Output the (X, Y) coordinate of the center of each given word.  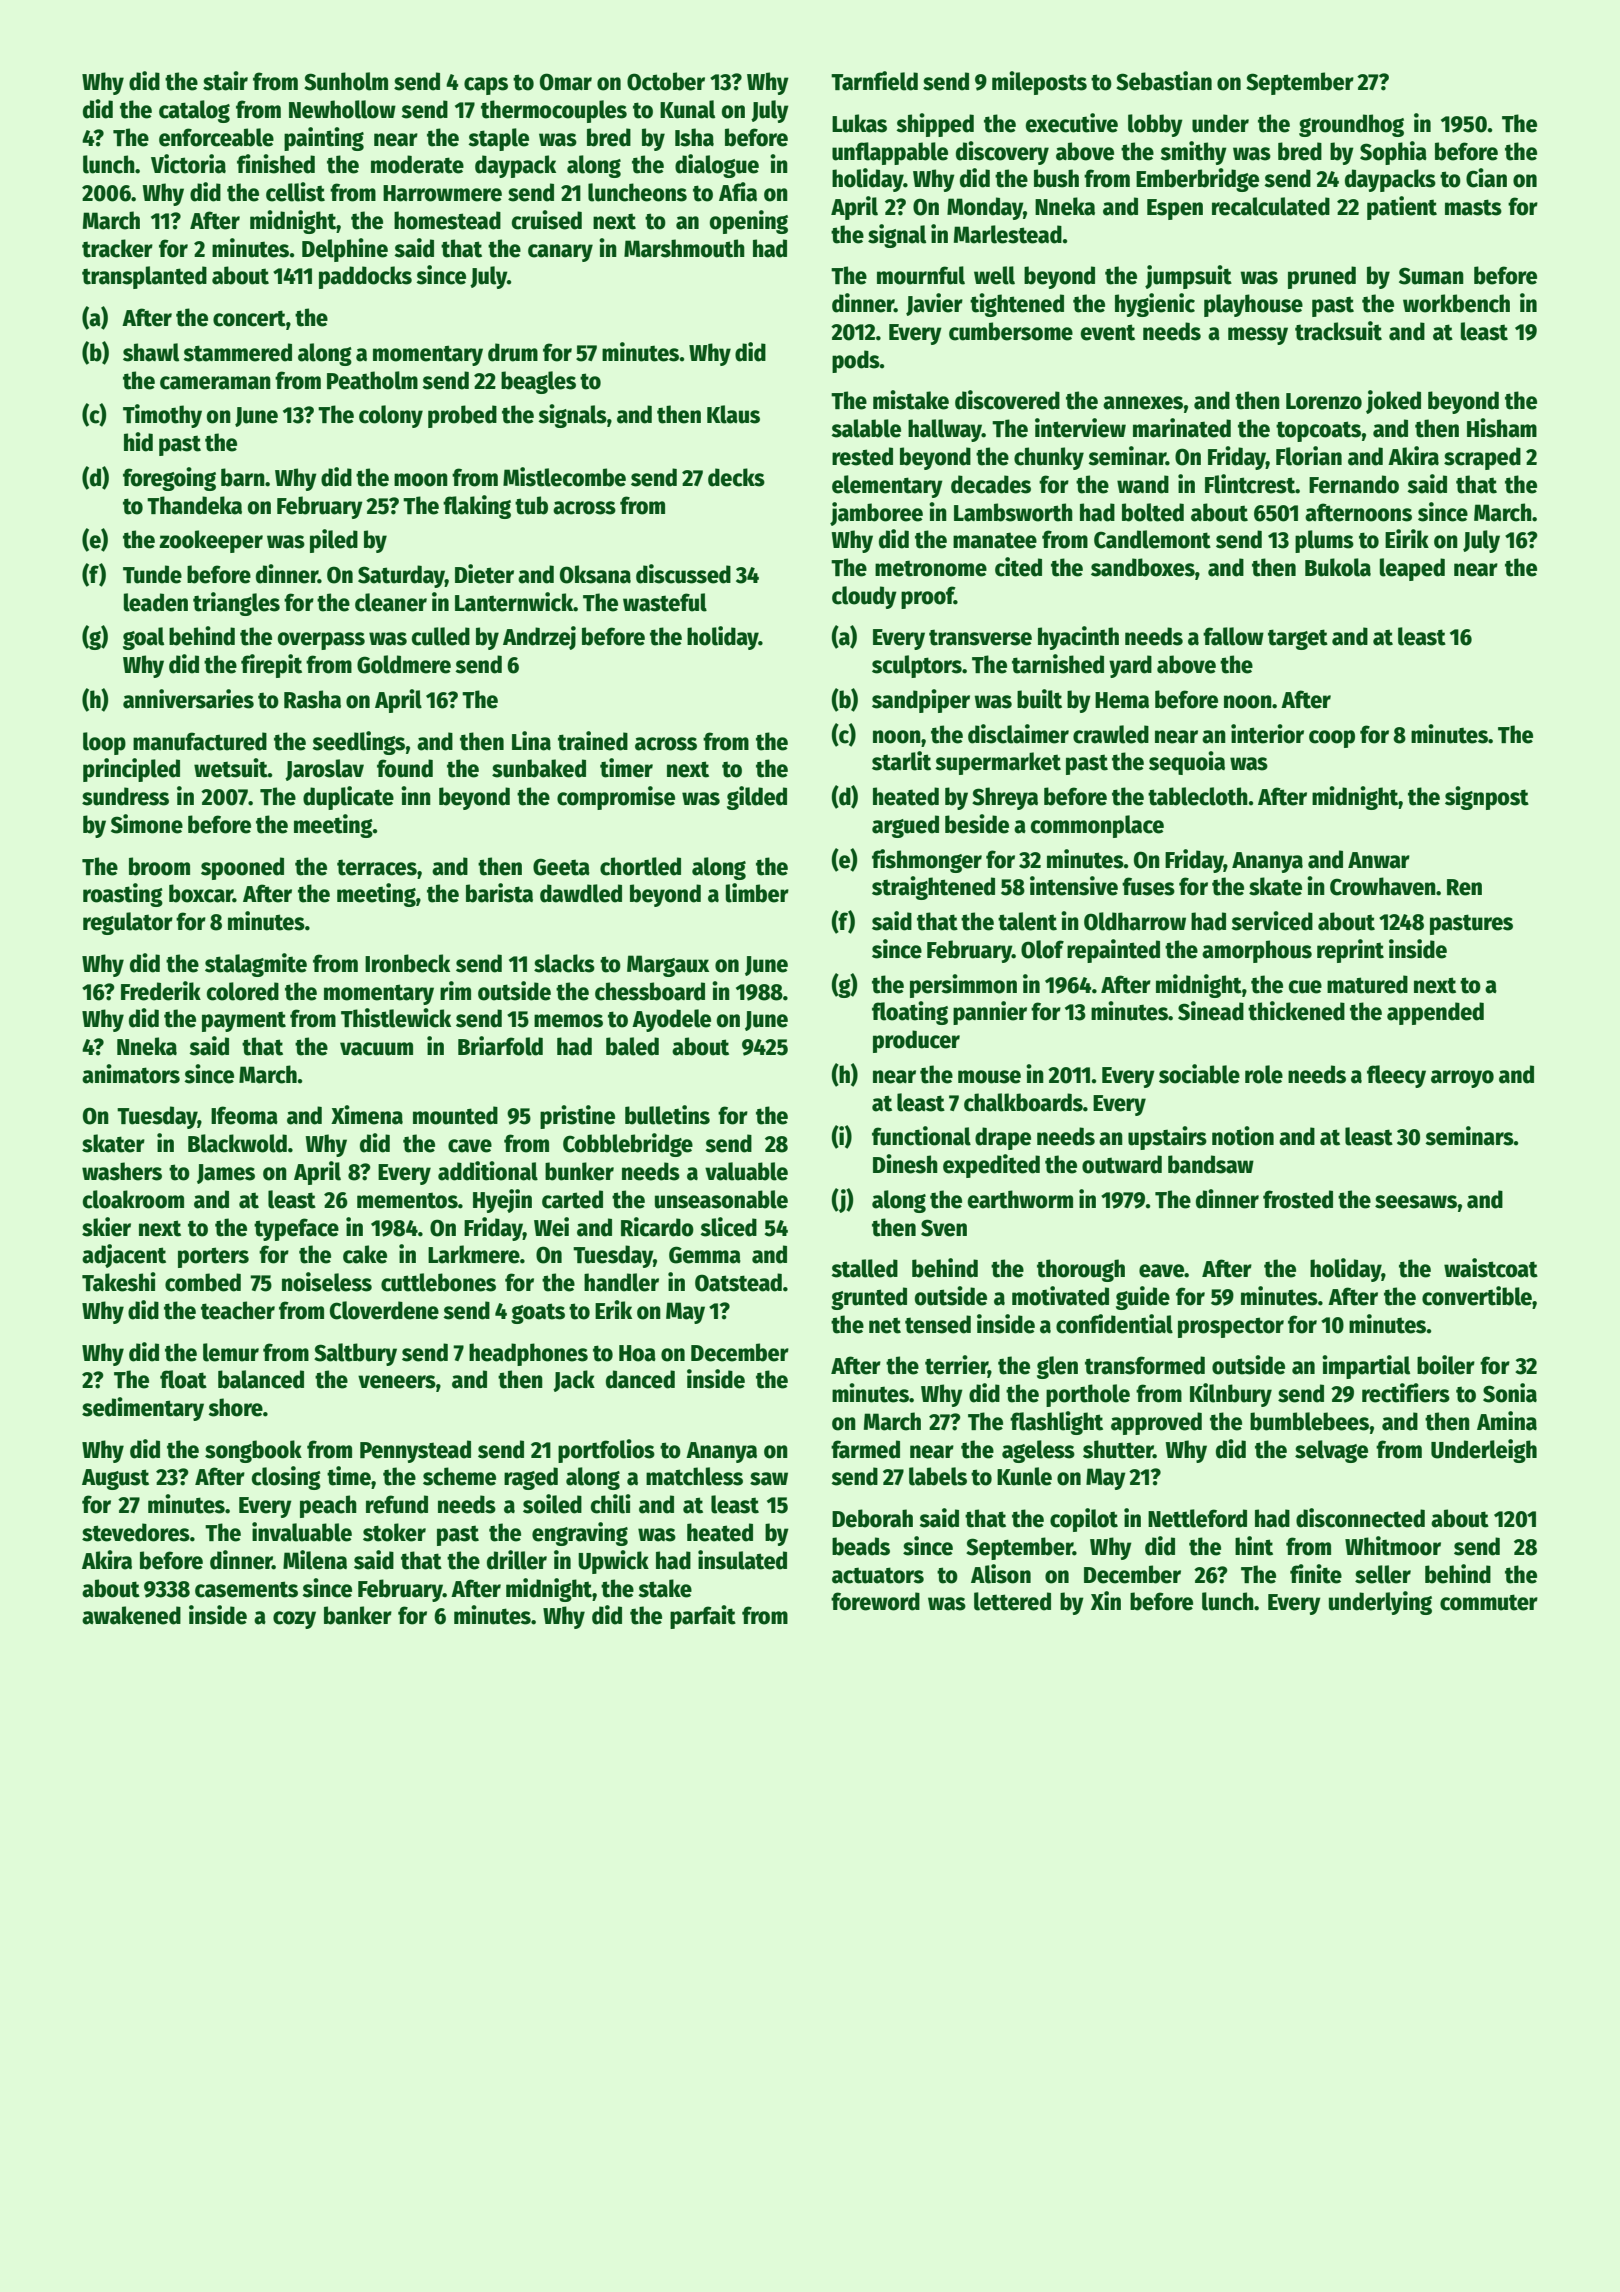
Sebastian (1164, 81)
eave (1161, 1271)
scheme (459, 1476)
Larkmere (474, 1254)
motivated (1060, 1296)
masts (1473, 207)
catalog (194, 111)
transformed (1145, 1365)
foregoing (169, 479)
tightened (1017, 305)
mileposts (1039, 83)
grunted (869, 1298)
